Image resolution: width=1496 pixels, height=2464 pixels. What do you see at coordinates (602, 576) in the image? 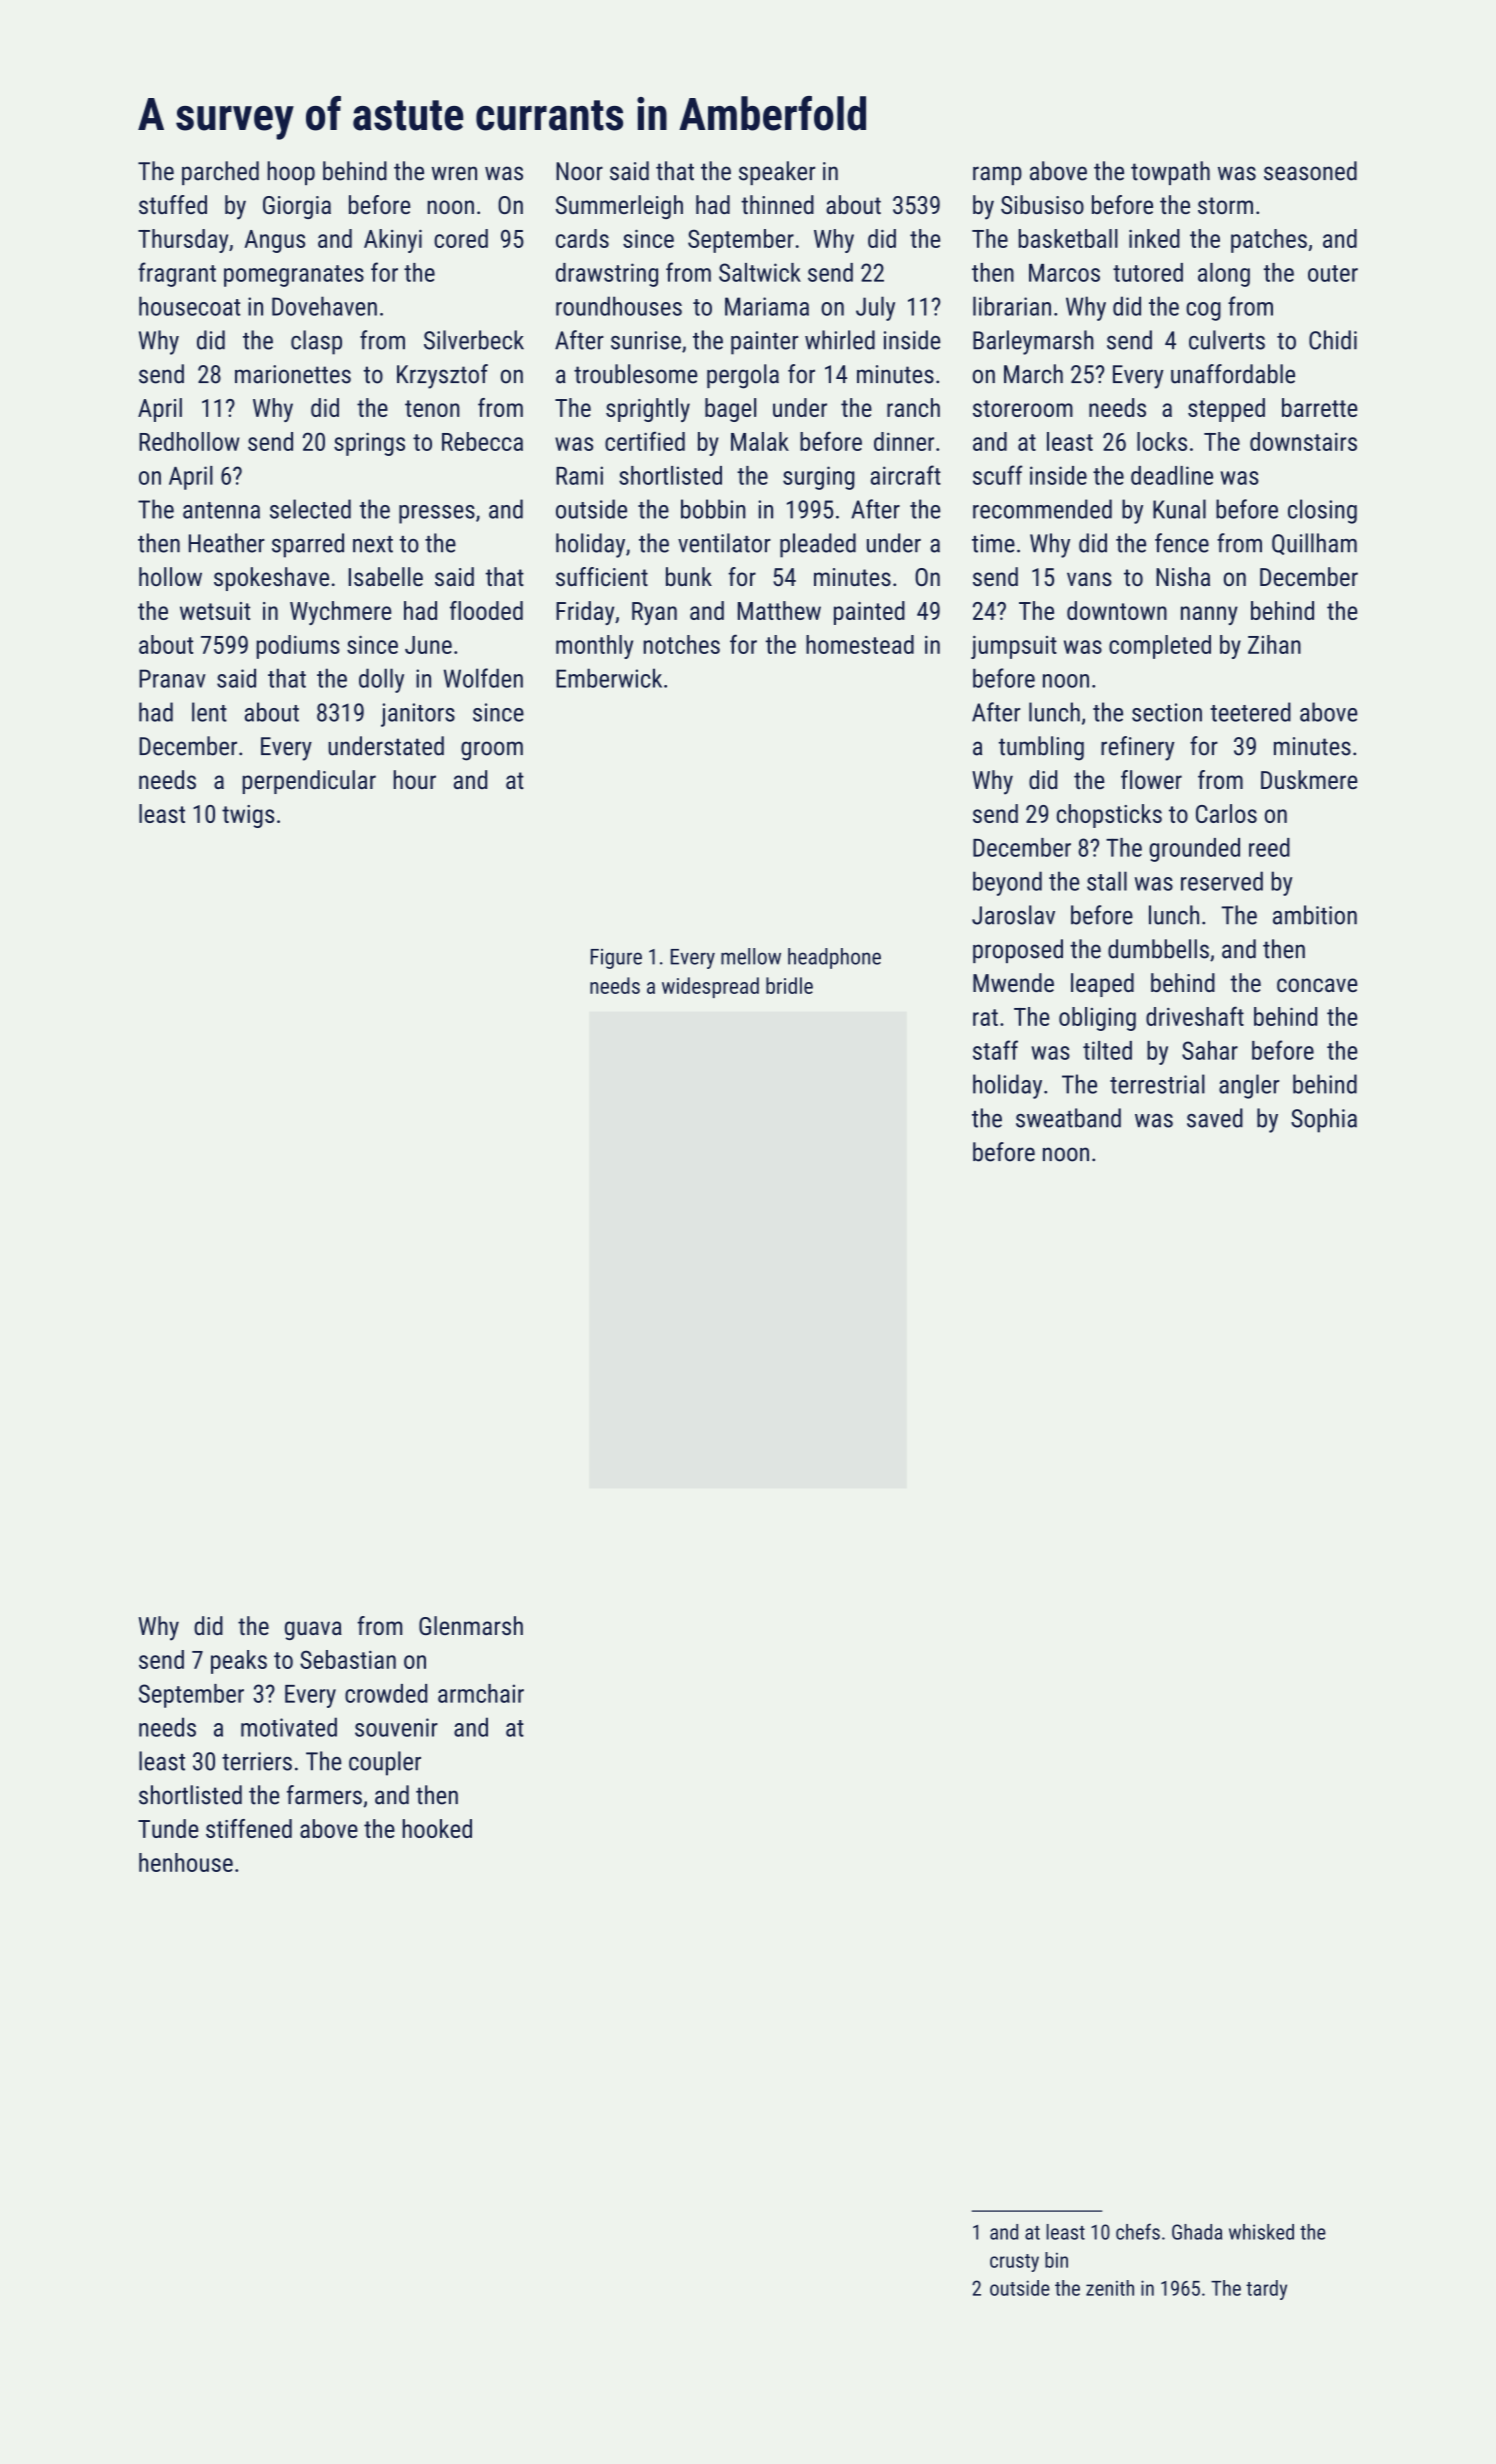
I see `sufficient` at bounding box center [602, 576].
